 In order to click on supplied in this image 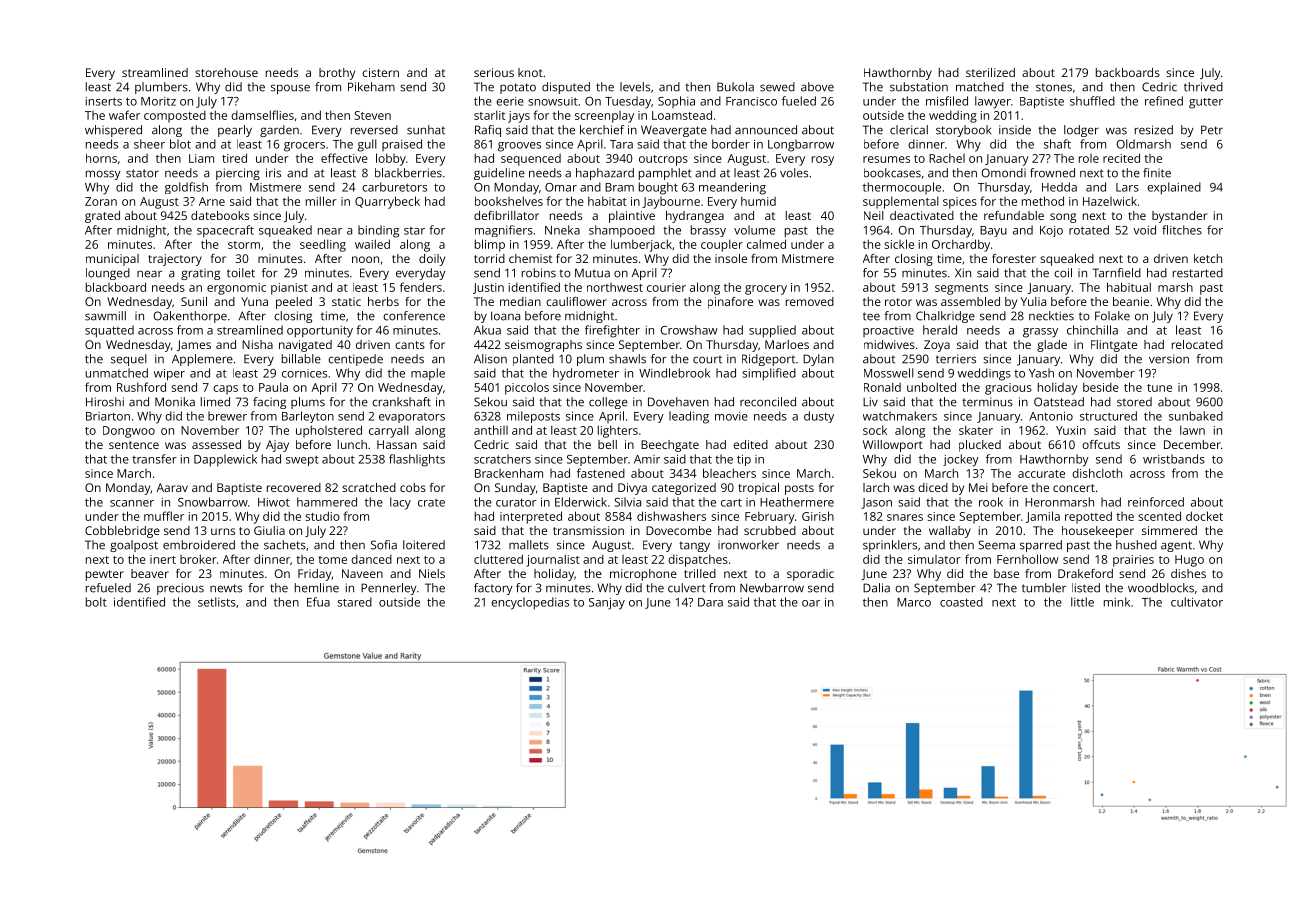, I will do `click(772, 331)`.
